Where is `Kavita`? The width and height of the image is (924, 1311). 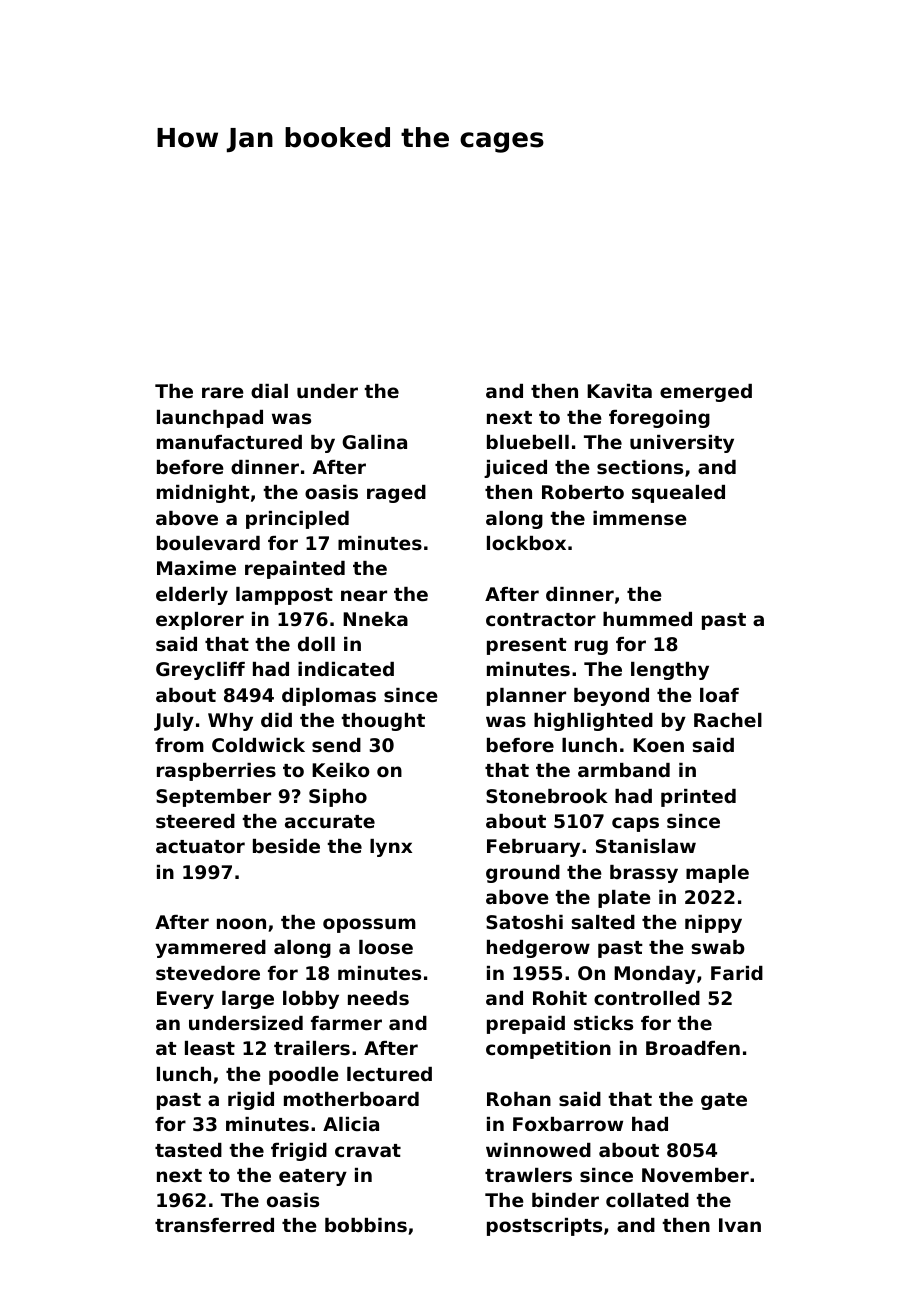 Kavita is located at coordinates (619, 391).
